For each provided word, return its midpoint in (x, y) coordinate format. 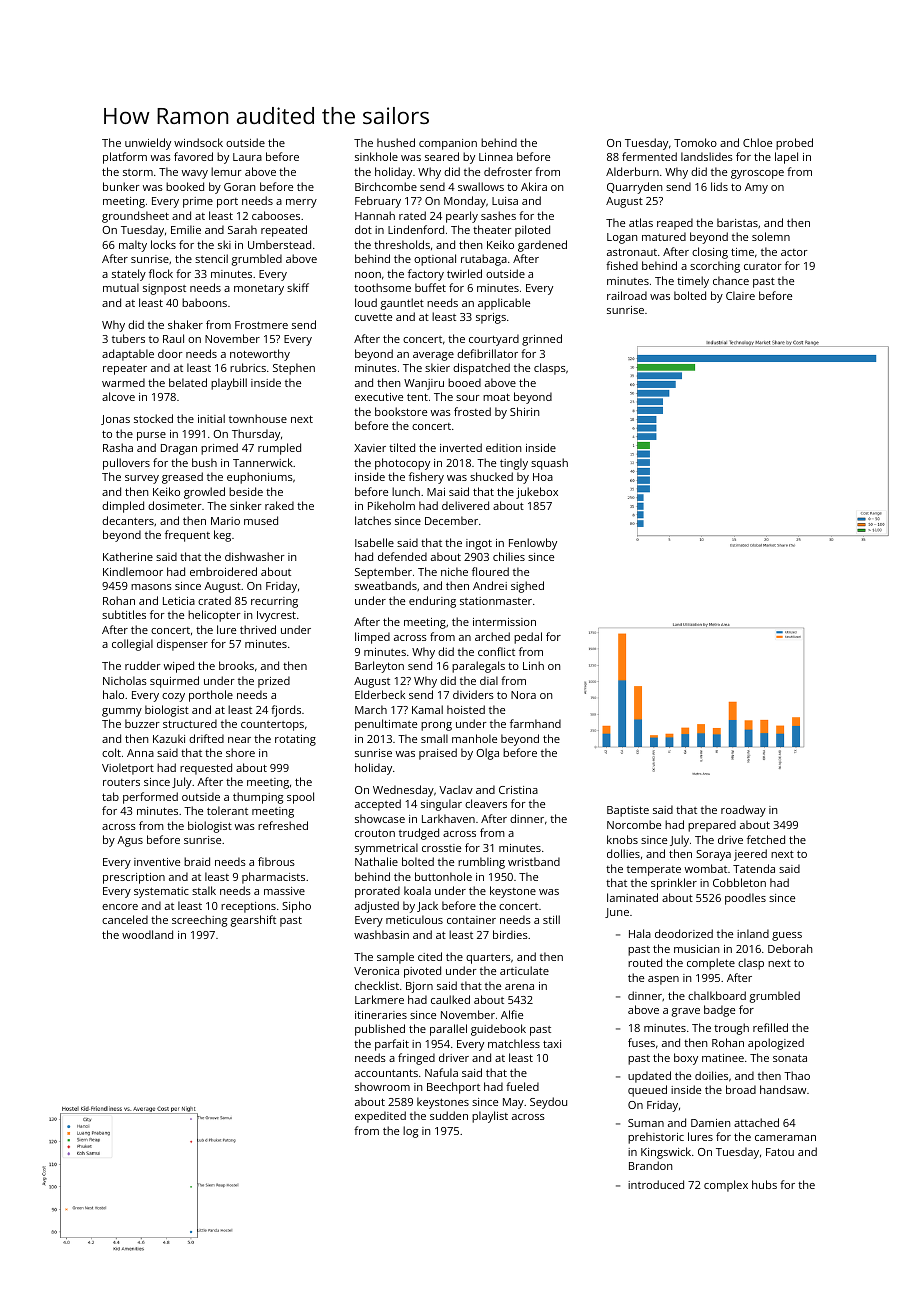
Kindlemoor (133, 571)
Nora (523, 695)
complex (726, 1186)
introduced (656, 1184)
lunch (406, 491)
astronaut (632, 252)
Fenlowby (533, 544)
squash (549, 464)
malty (133, 246)
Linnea (496, 157)
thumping (258, 798)
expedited (380, 1117)
